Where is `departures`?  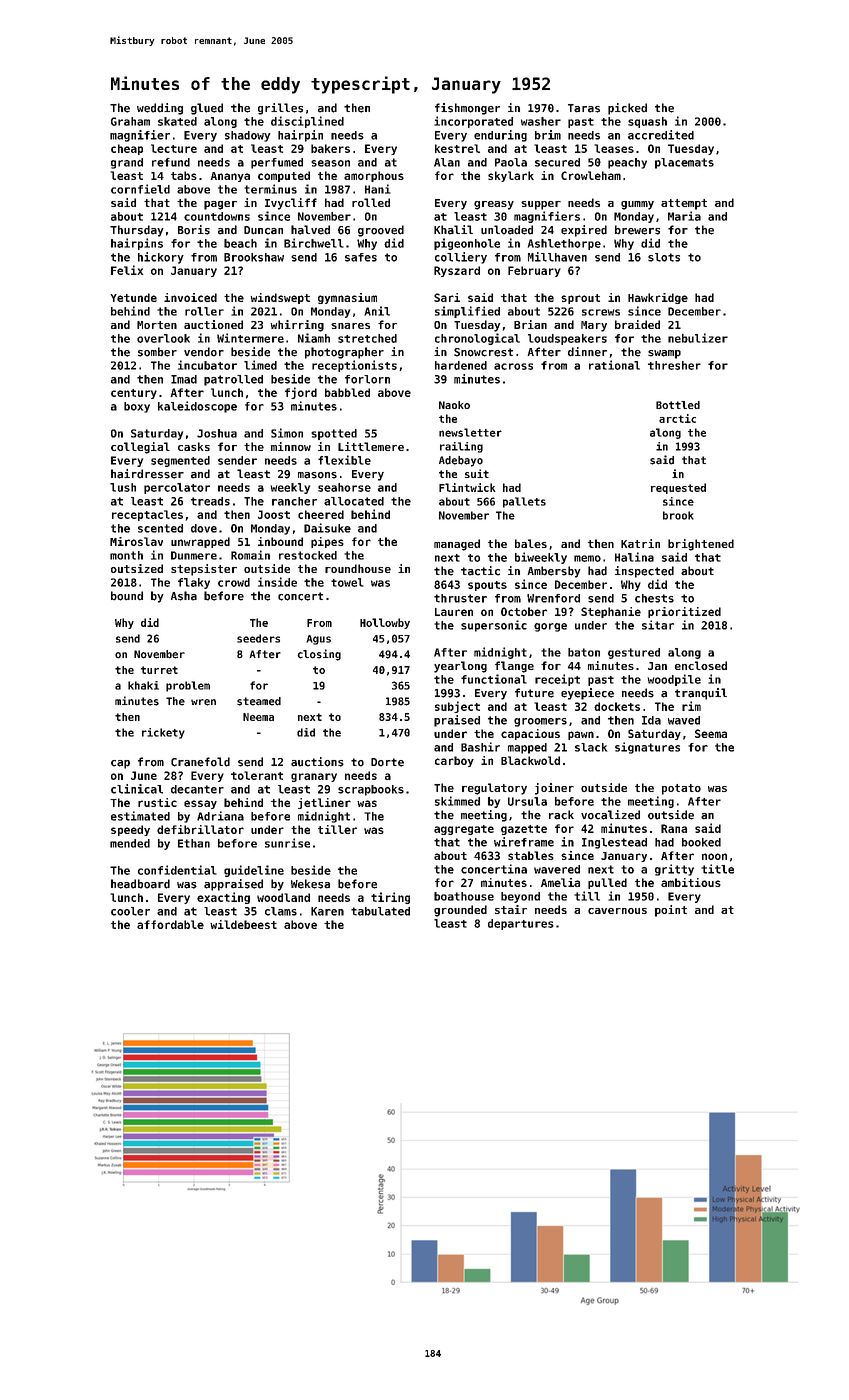 departures is located at coordinates (521, 924).
